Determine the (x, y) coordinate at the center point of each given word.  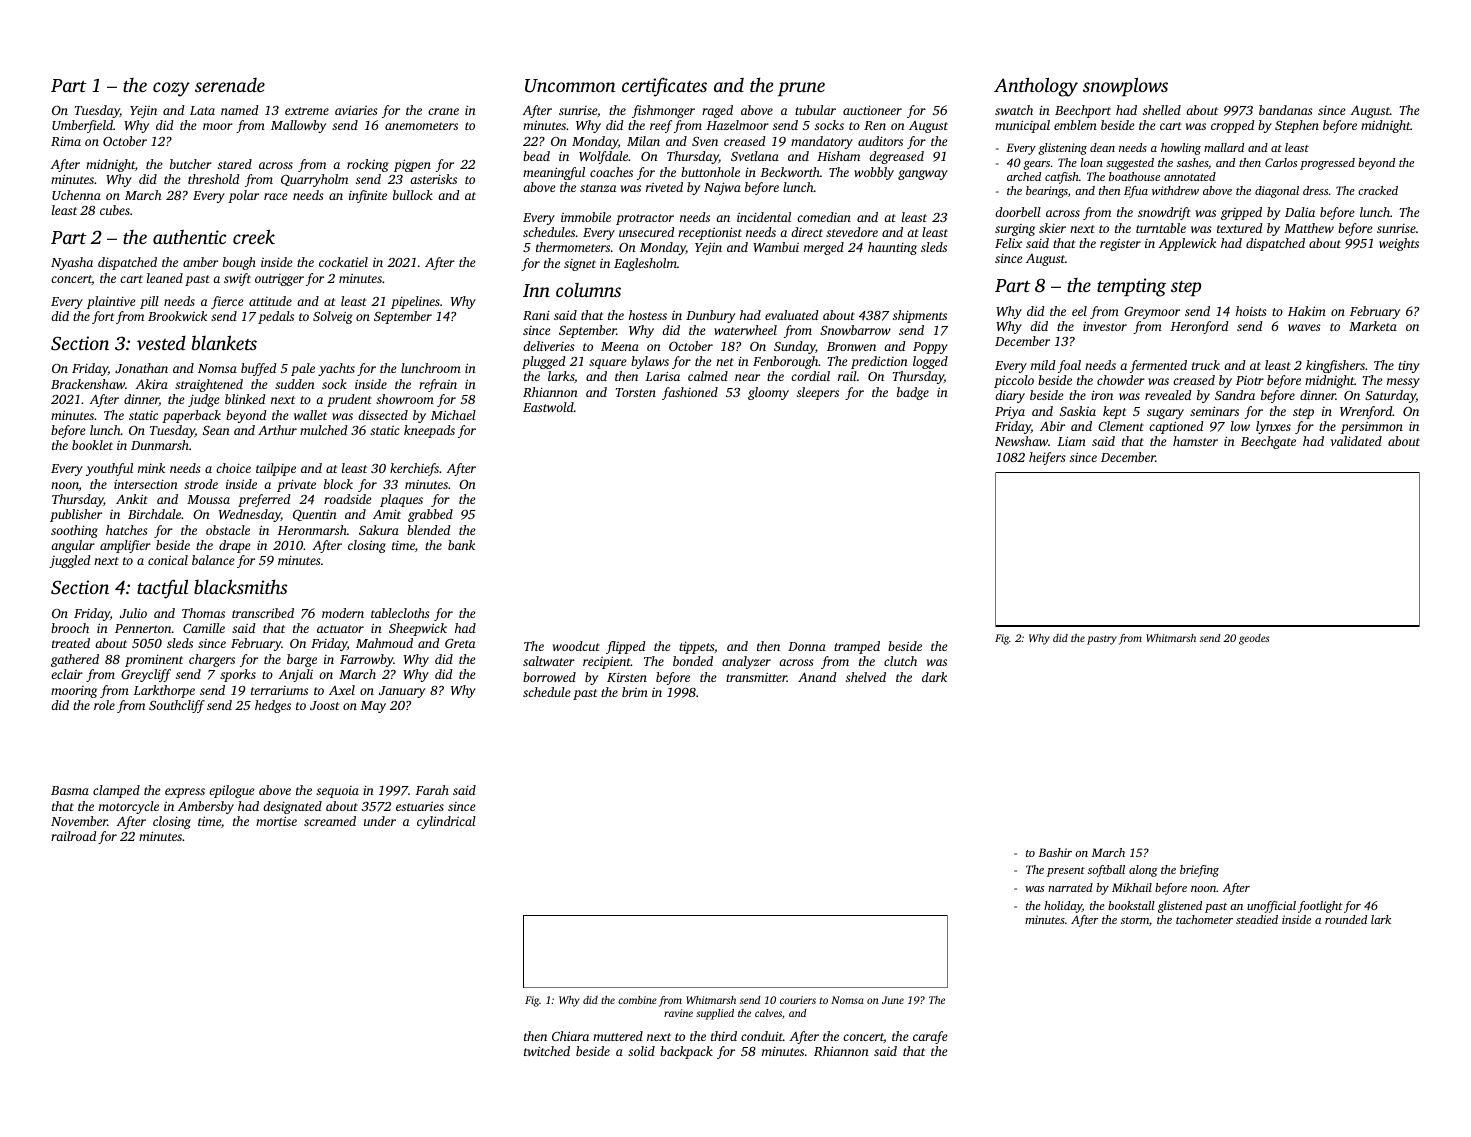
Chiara (570, 1036)
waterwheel (745, 330)
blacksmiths (240, 586)
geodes (1254, 639)
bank (461, 545)
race (276, 196)
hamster (1195, 441)
